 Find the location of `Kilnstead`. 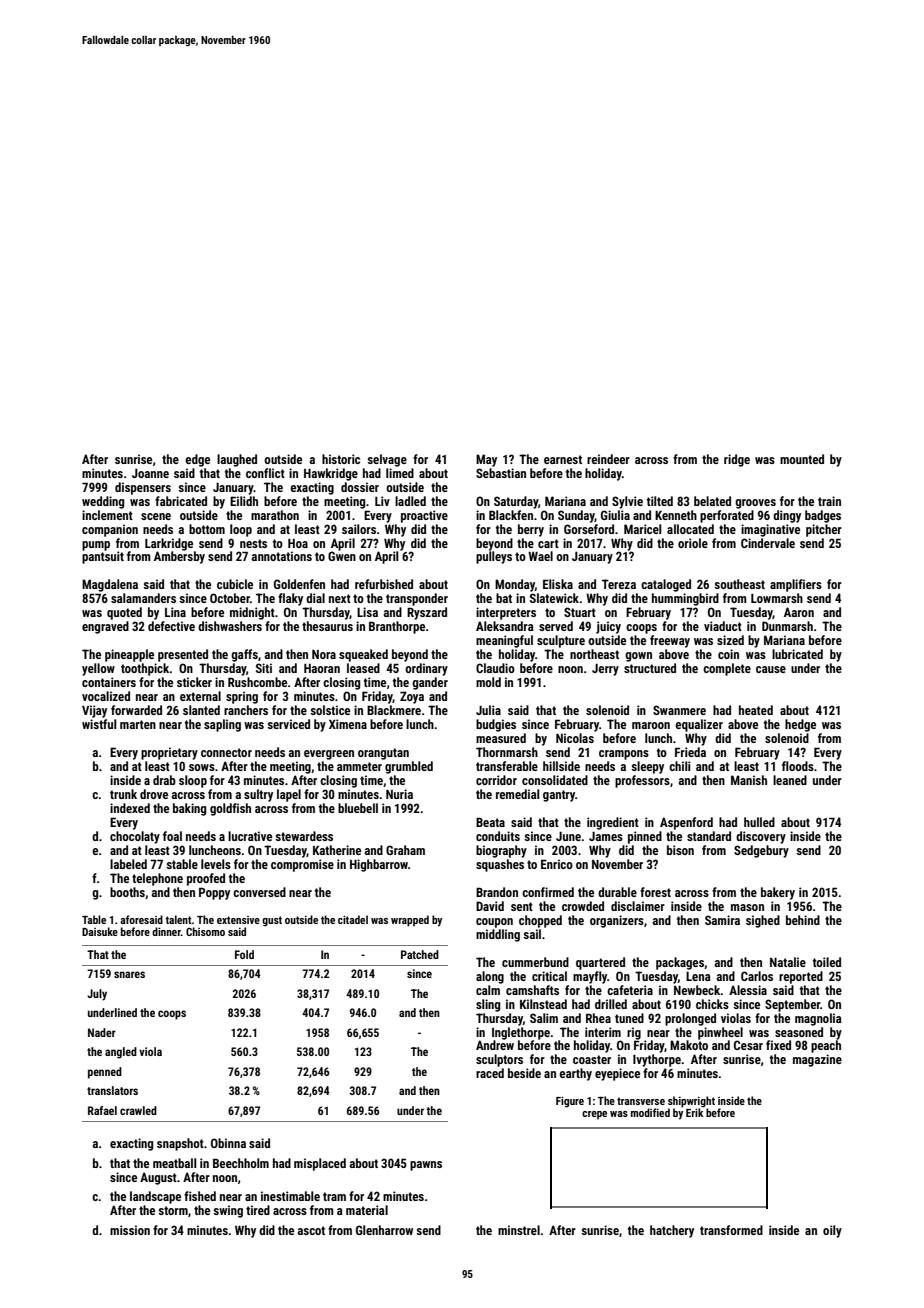

Kilnstead is located at coordinates (543, 1004).
